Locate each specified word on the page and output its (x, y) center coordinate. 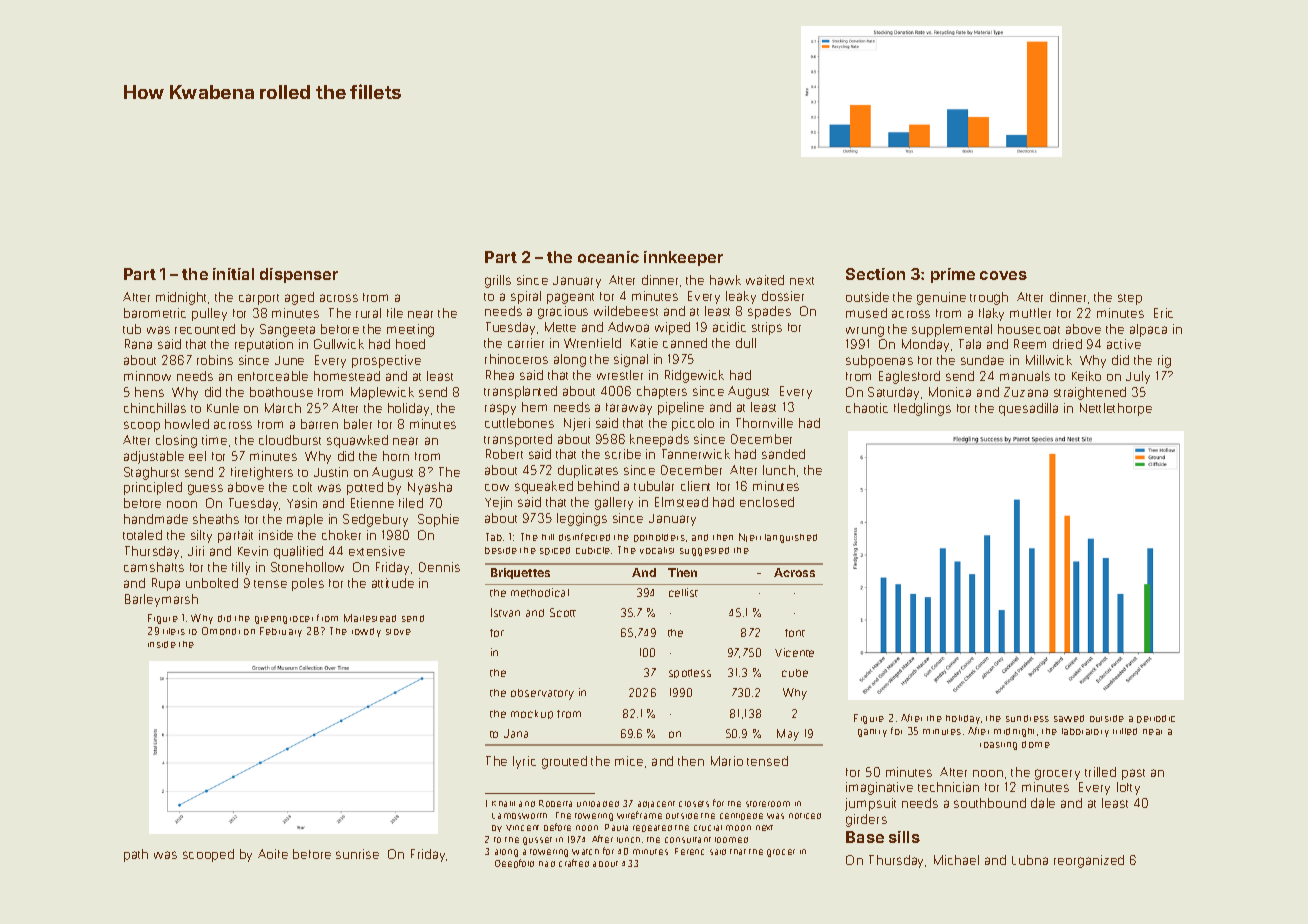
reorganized (1089, 861)
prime (953, 275)
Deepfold (514, 863)
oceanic (608, 257)
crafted (574, 863)
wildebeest (626, 311)
